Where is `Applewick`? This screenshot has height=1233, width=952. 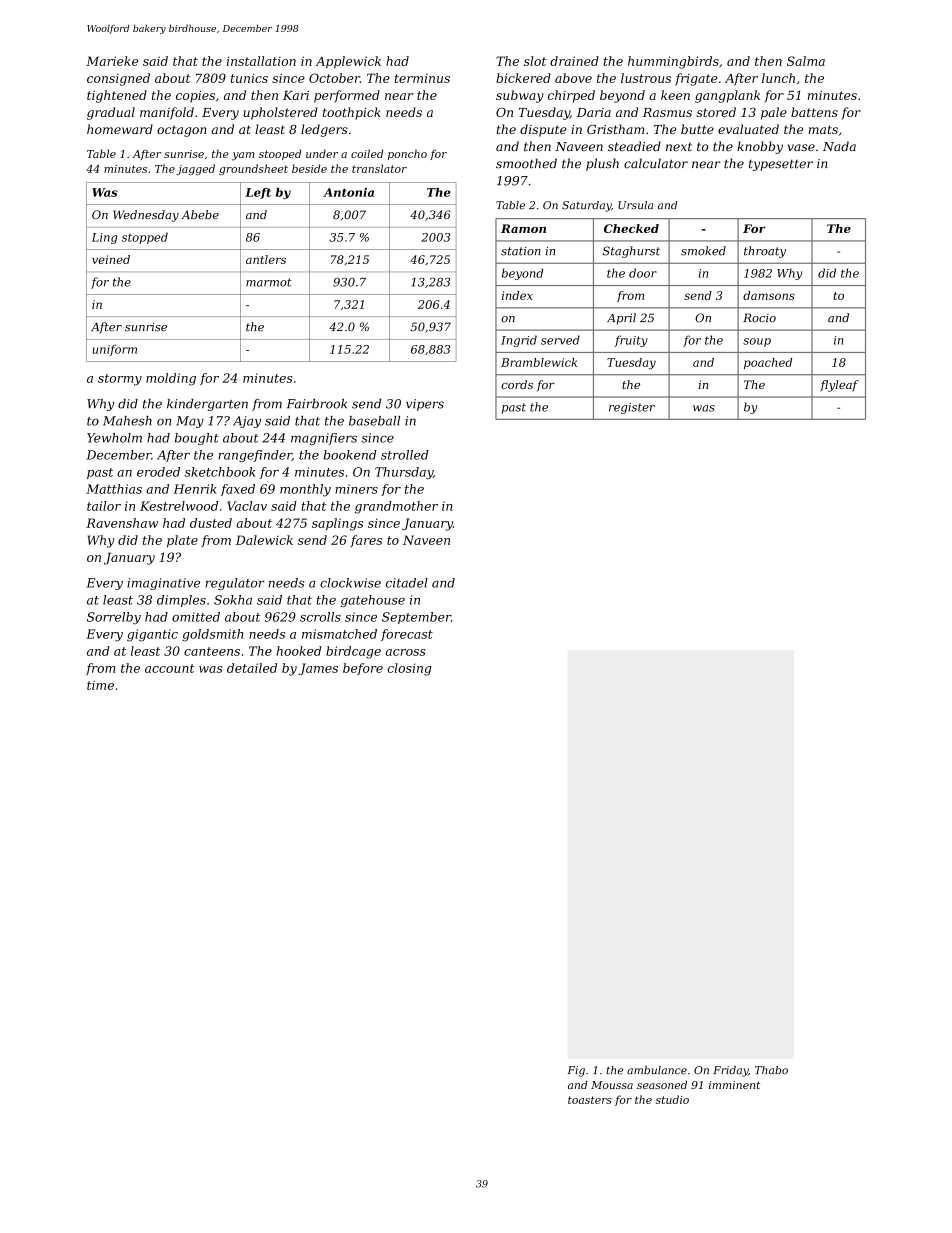 Applewick is located at coordinates (348, 62).
